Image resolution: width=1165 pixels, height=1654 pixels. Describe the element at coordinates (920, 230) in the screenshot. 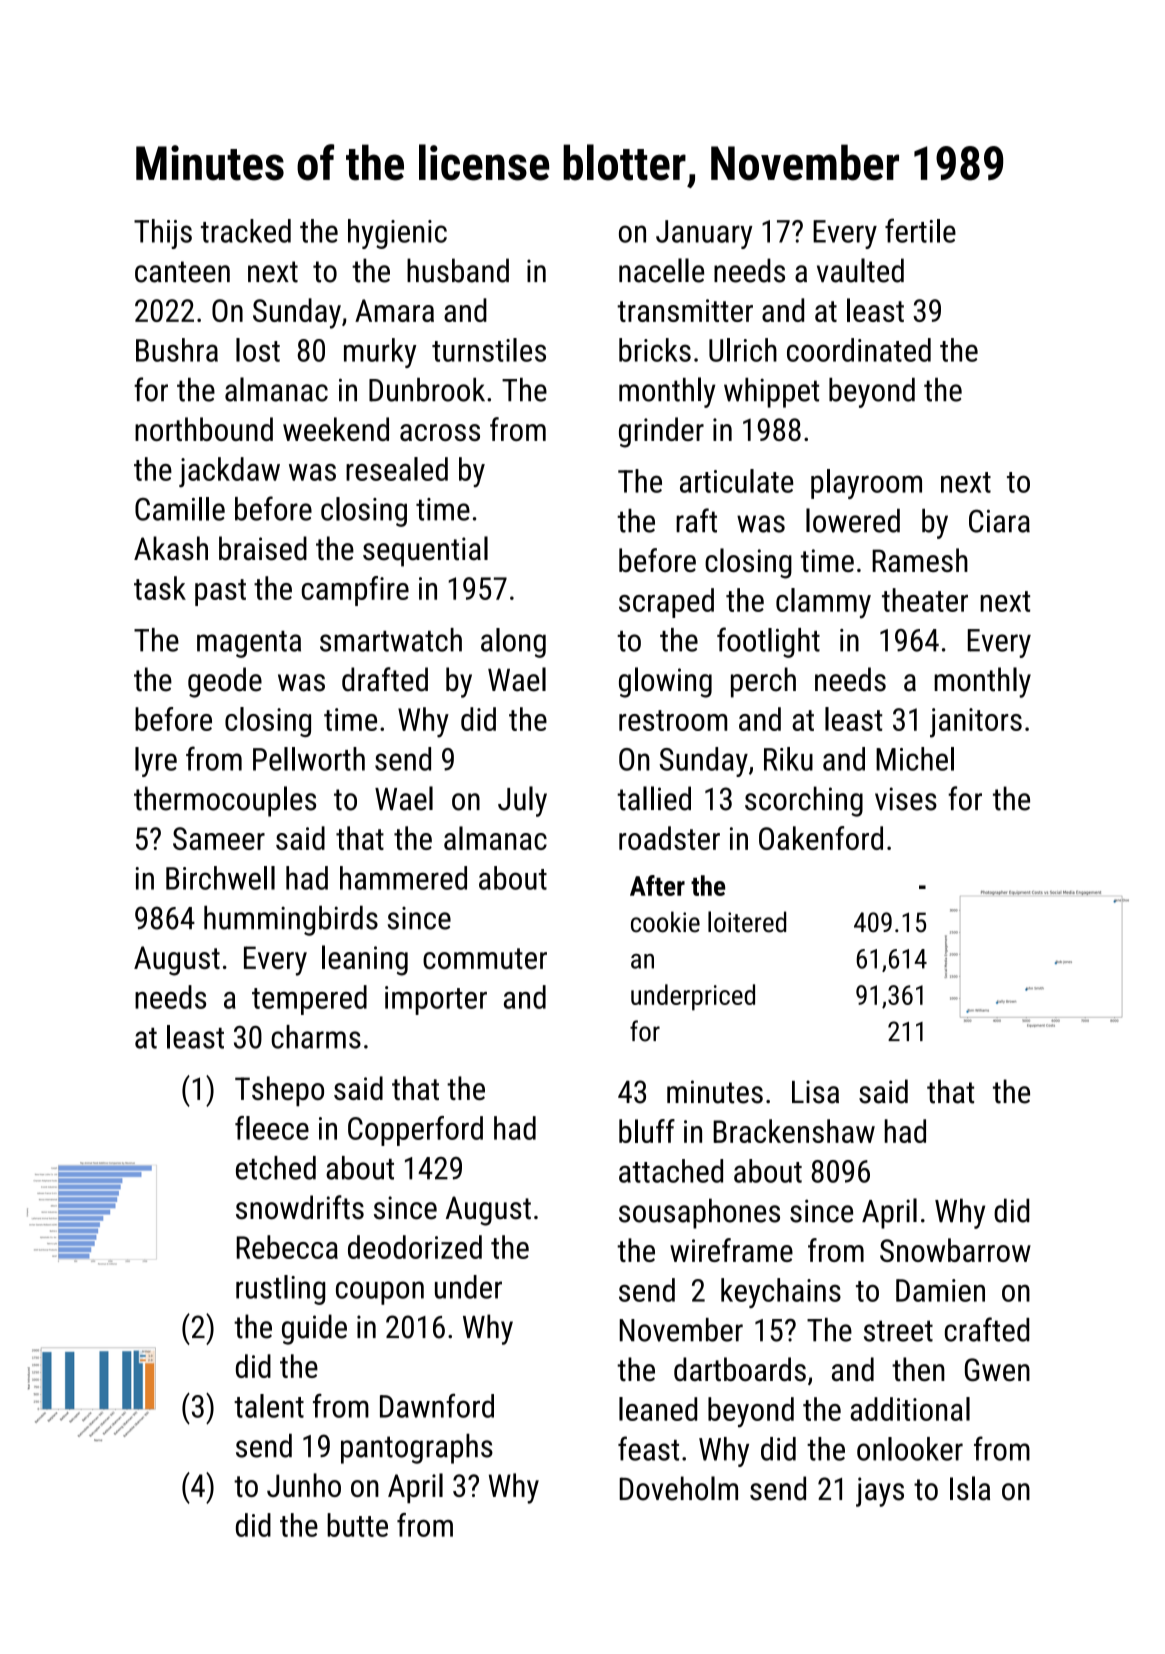

I see `fertile` at that location.
